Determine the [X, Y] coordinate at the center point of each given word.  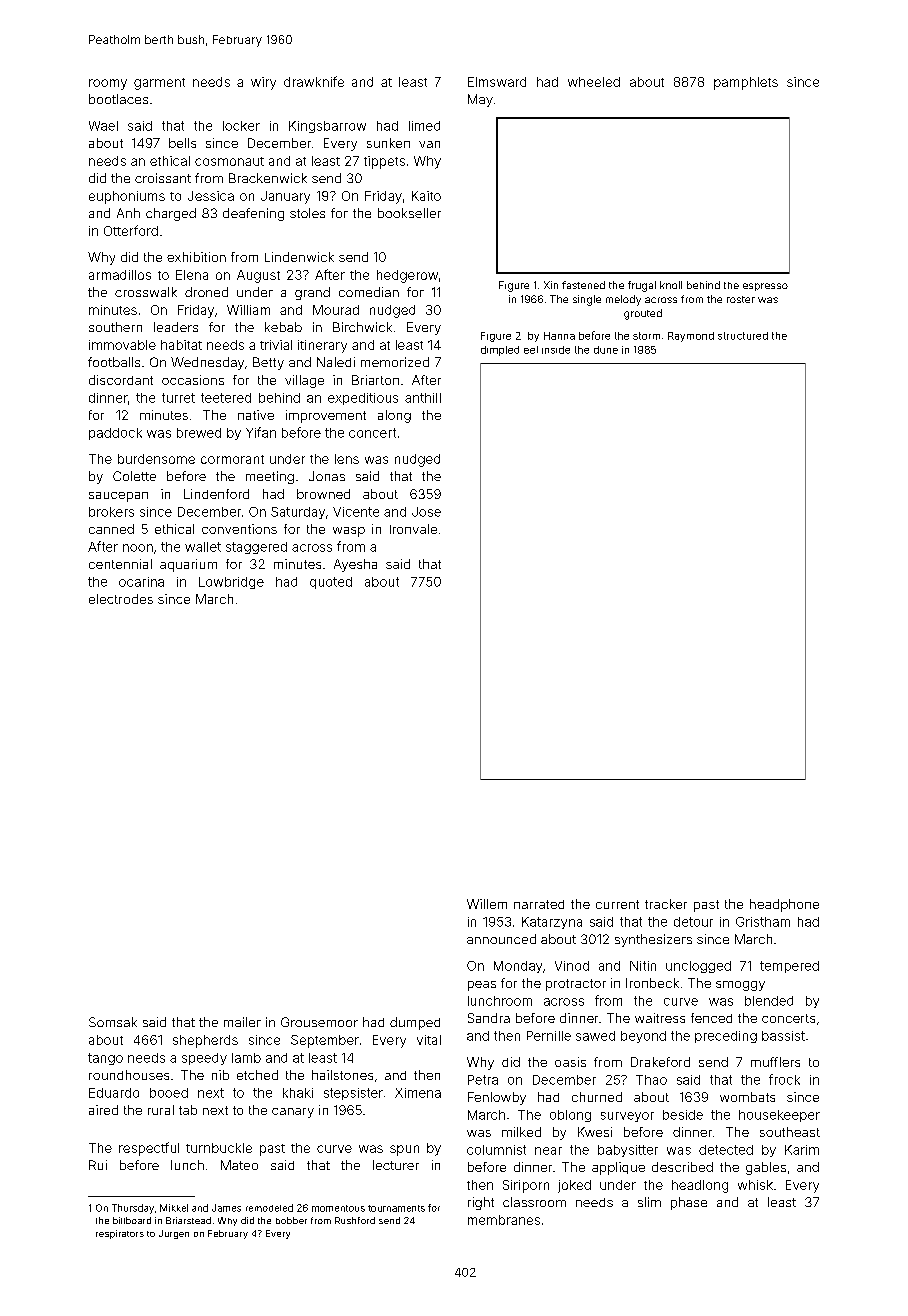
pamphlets [746, 83]
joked [574, 1186]
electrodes [121, 599]
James [226, 1208]
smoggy [740, 986]
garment [159, 84]
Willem [487, 904]
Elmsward [497, 82]
